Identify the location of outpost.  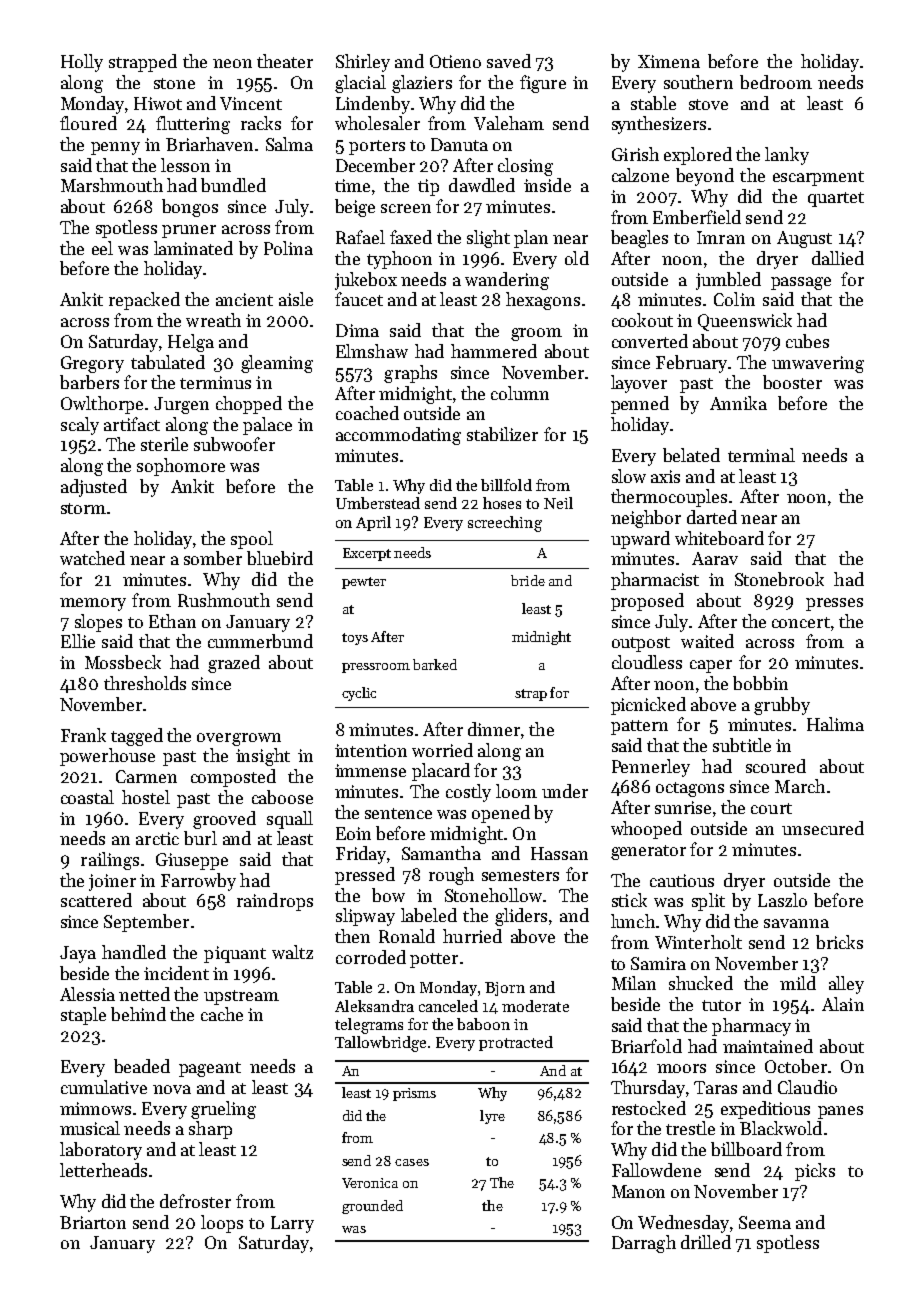
(641, 644).
